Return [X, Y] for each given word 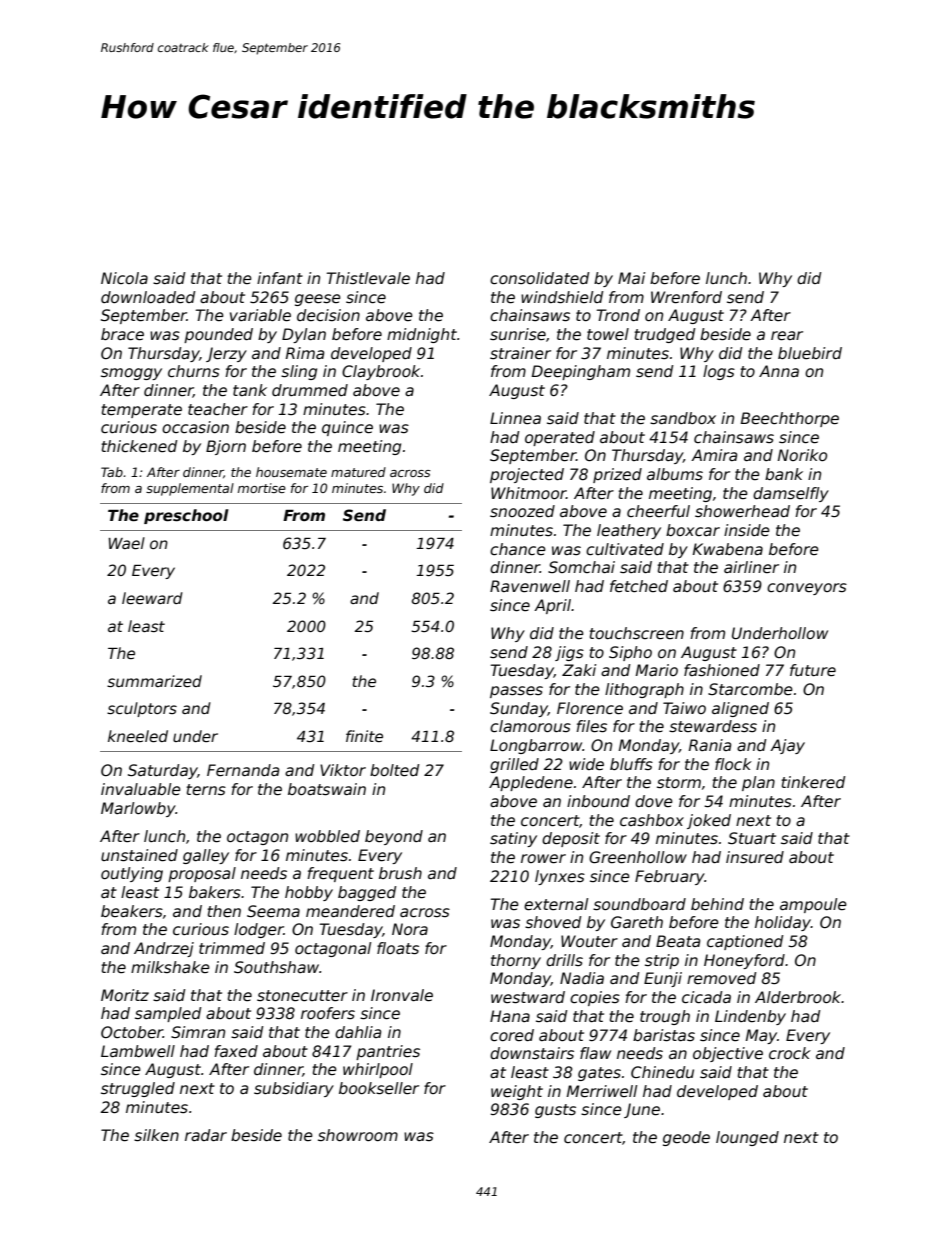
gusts [555, 1111]
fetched [639, 586]
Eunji [663, 979]
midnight [422, 335]
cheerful [658, 511]
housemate [291, 472]
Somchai [581, 567]
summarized [154, 681]
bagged [367, 893]
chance [518, 549]
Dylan [304, 335]
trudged [665, 335]
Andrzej [164, 949]
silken [156, 1135]
